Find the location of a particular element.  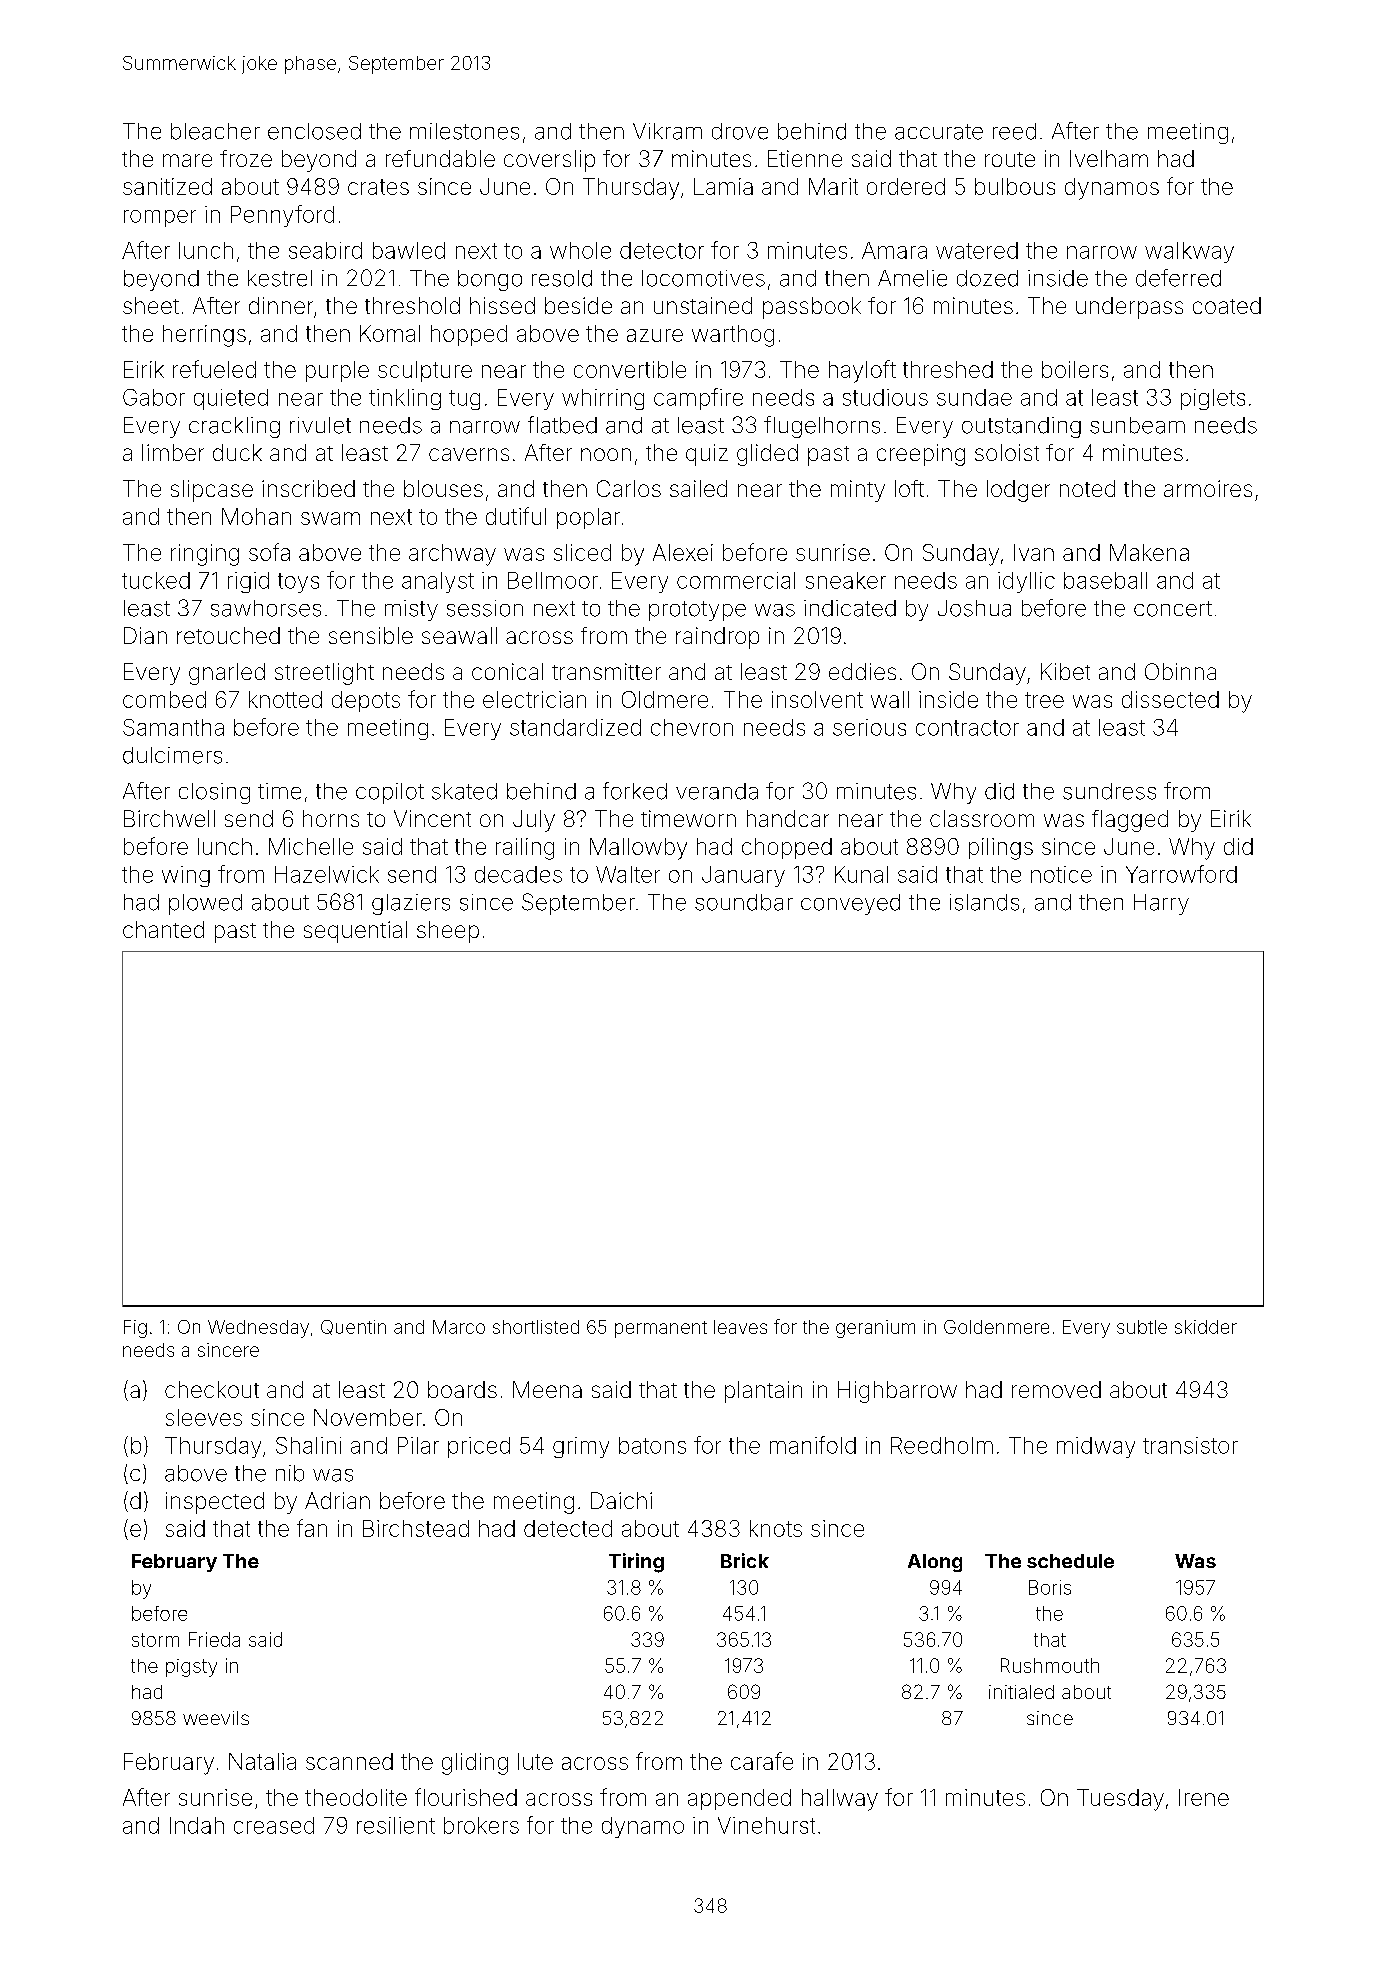

enclosed is located at coordinates (314, 131).
